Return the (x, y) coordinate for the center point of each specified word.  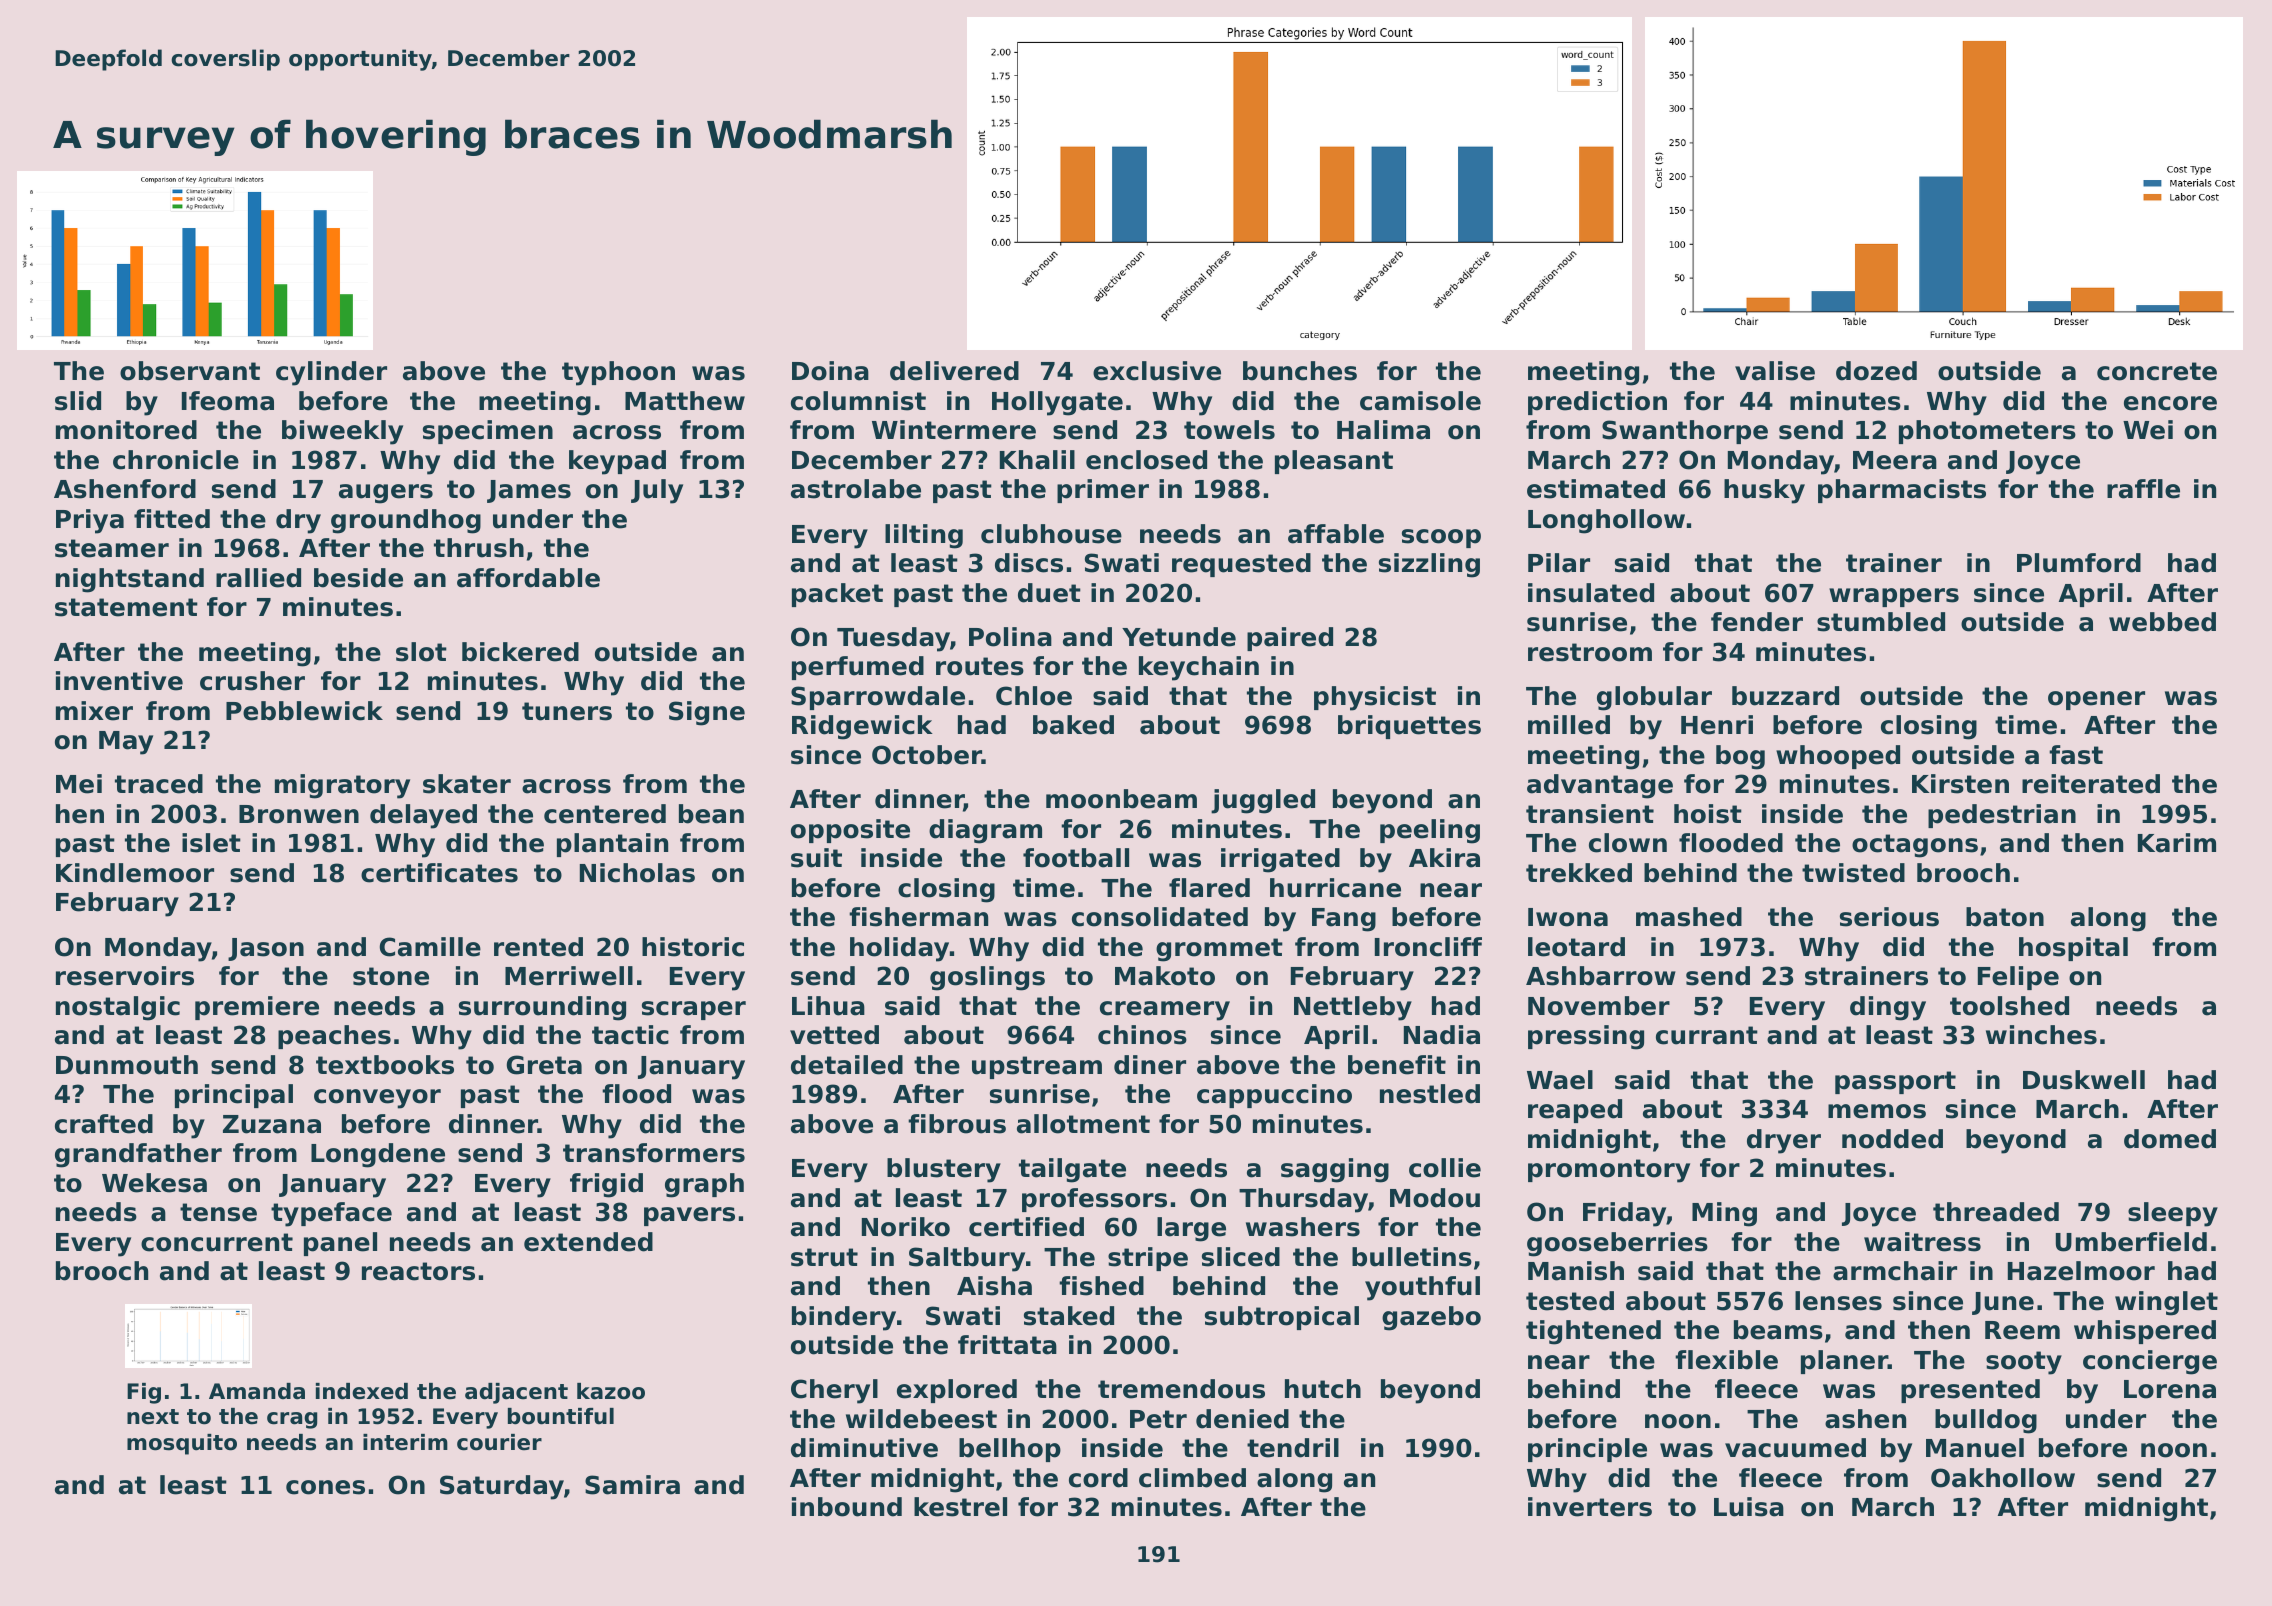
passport (1895, 1082)
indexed (362, 1391)
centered (605, 814)
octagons (1915, 846)
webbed (2162, 622)
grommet (1219, 950)
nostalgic (118, 1008)
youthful (1422, 1288)
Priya (90, 521)
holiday (899, 949)
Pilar (1559, 563)
